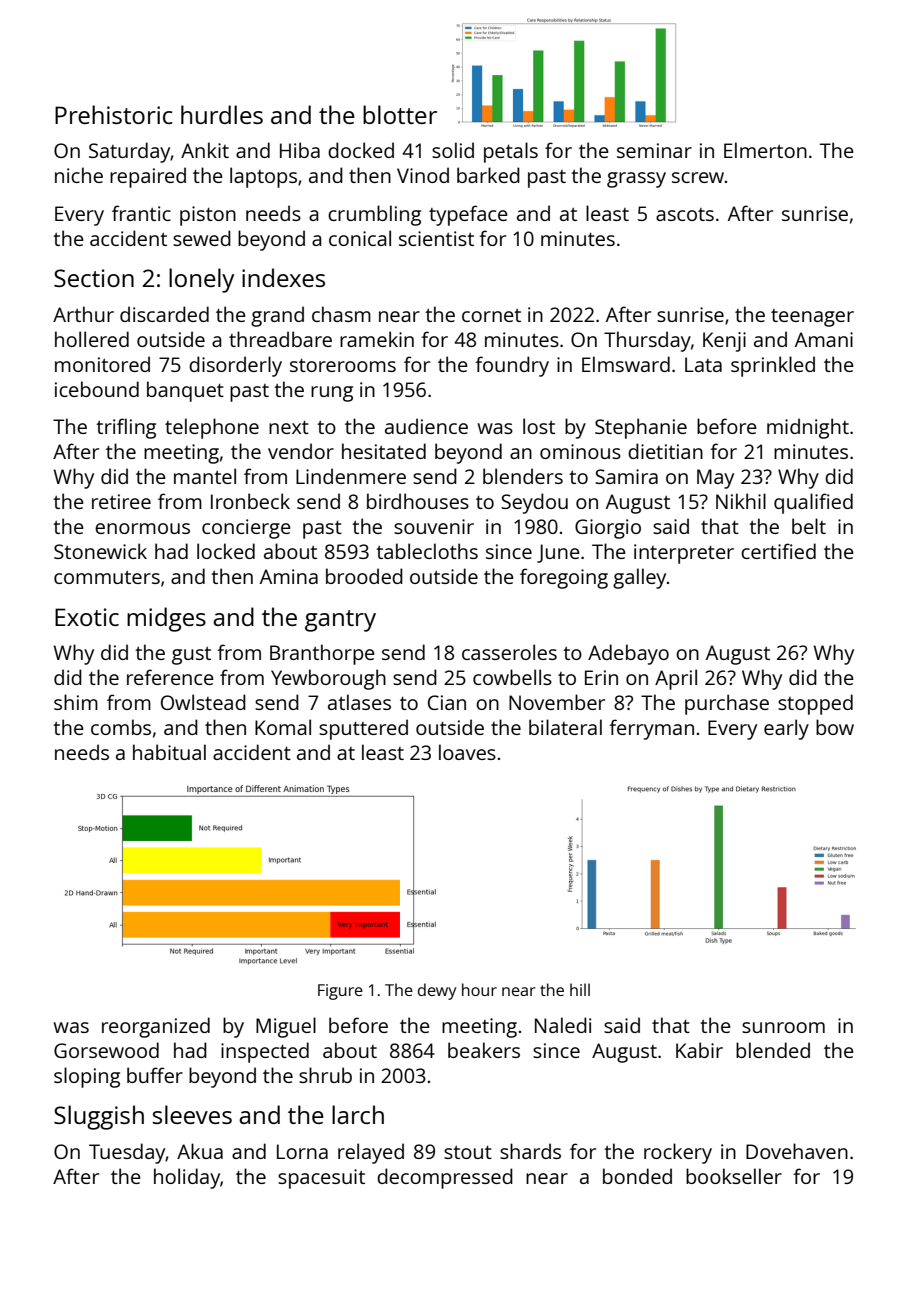  I want to click on Sluggish, so click(99, 1117).
